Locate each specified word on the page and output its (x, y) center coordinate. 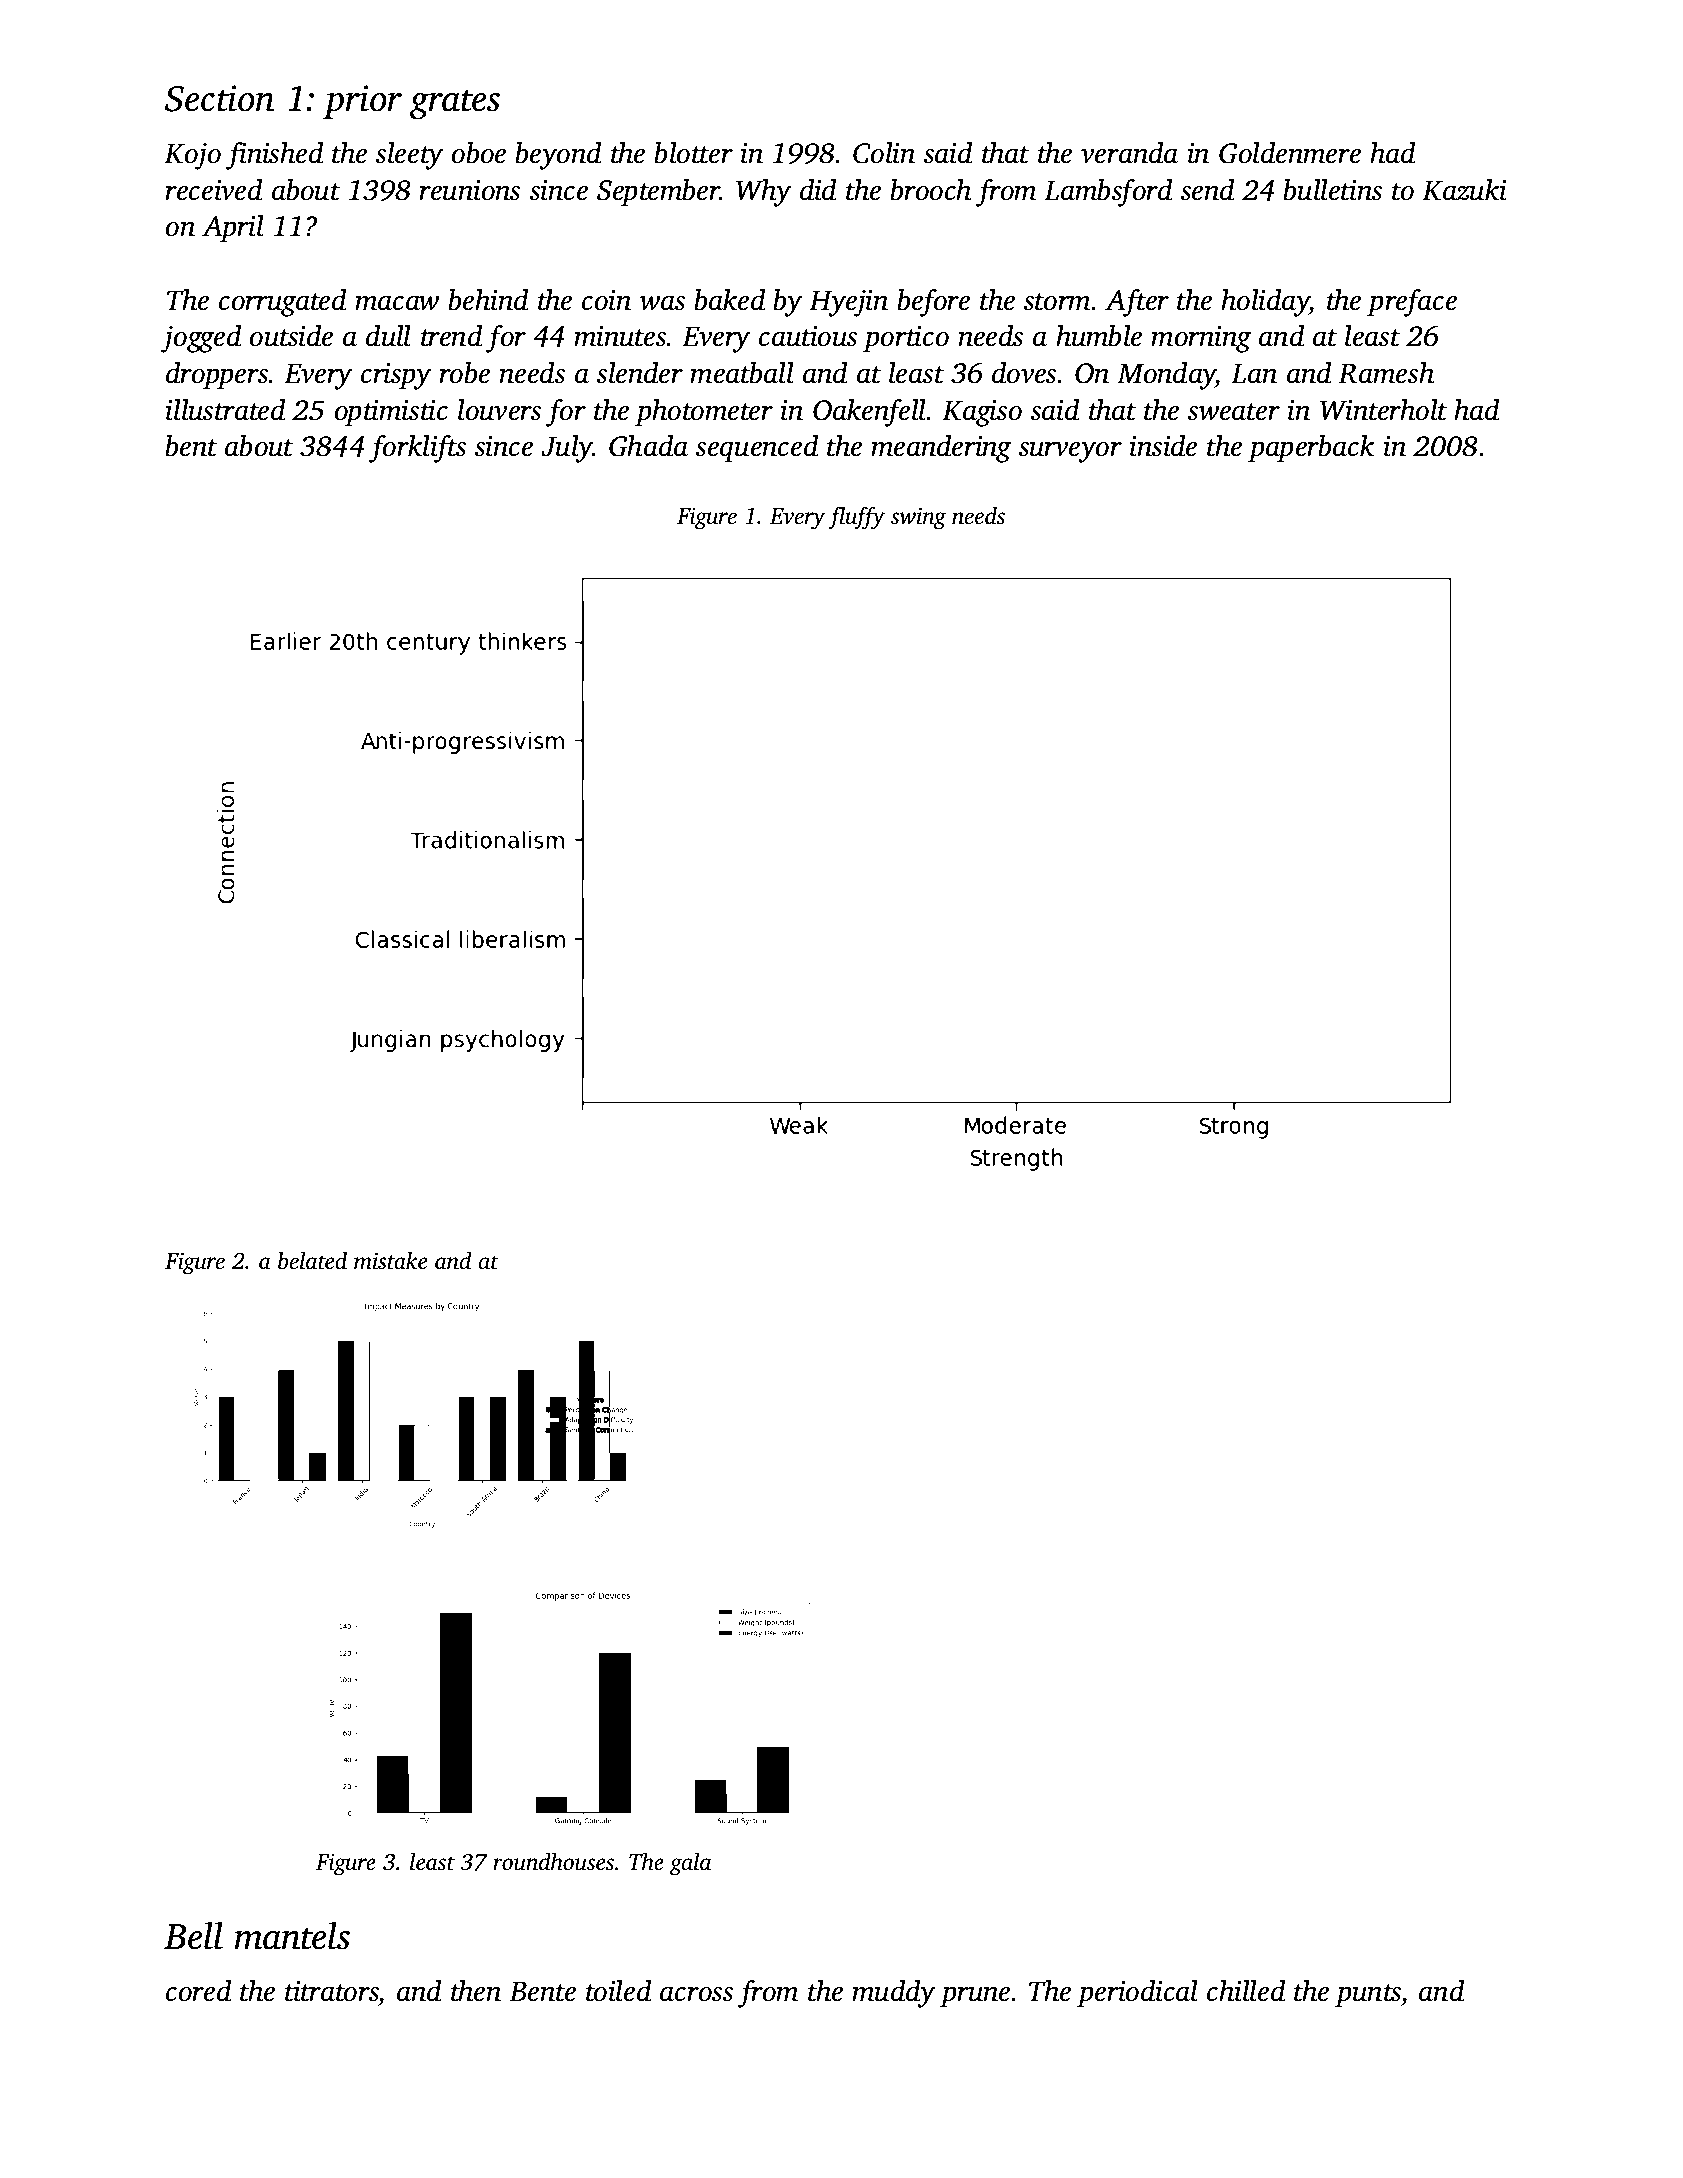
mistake (390, 1261)
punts (1368, 1996)
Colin (884, 152)
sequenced (757, 448)
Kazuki (1464, 189)
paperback (1311, 448)
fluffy (856, 518)
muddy (893, 1993)
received (213, 189)
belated (312, 1261)
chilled (1246, 1990)
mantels (292, 1936)
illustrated (225, 409)
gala (690, 1864)
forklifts (417, 448)
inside (1163, 445)
